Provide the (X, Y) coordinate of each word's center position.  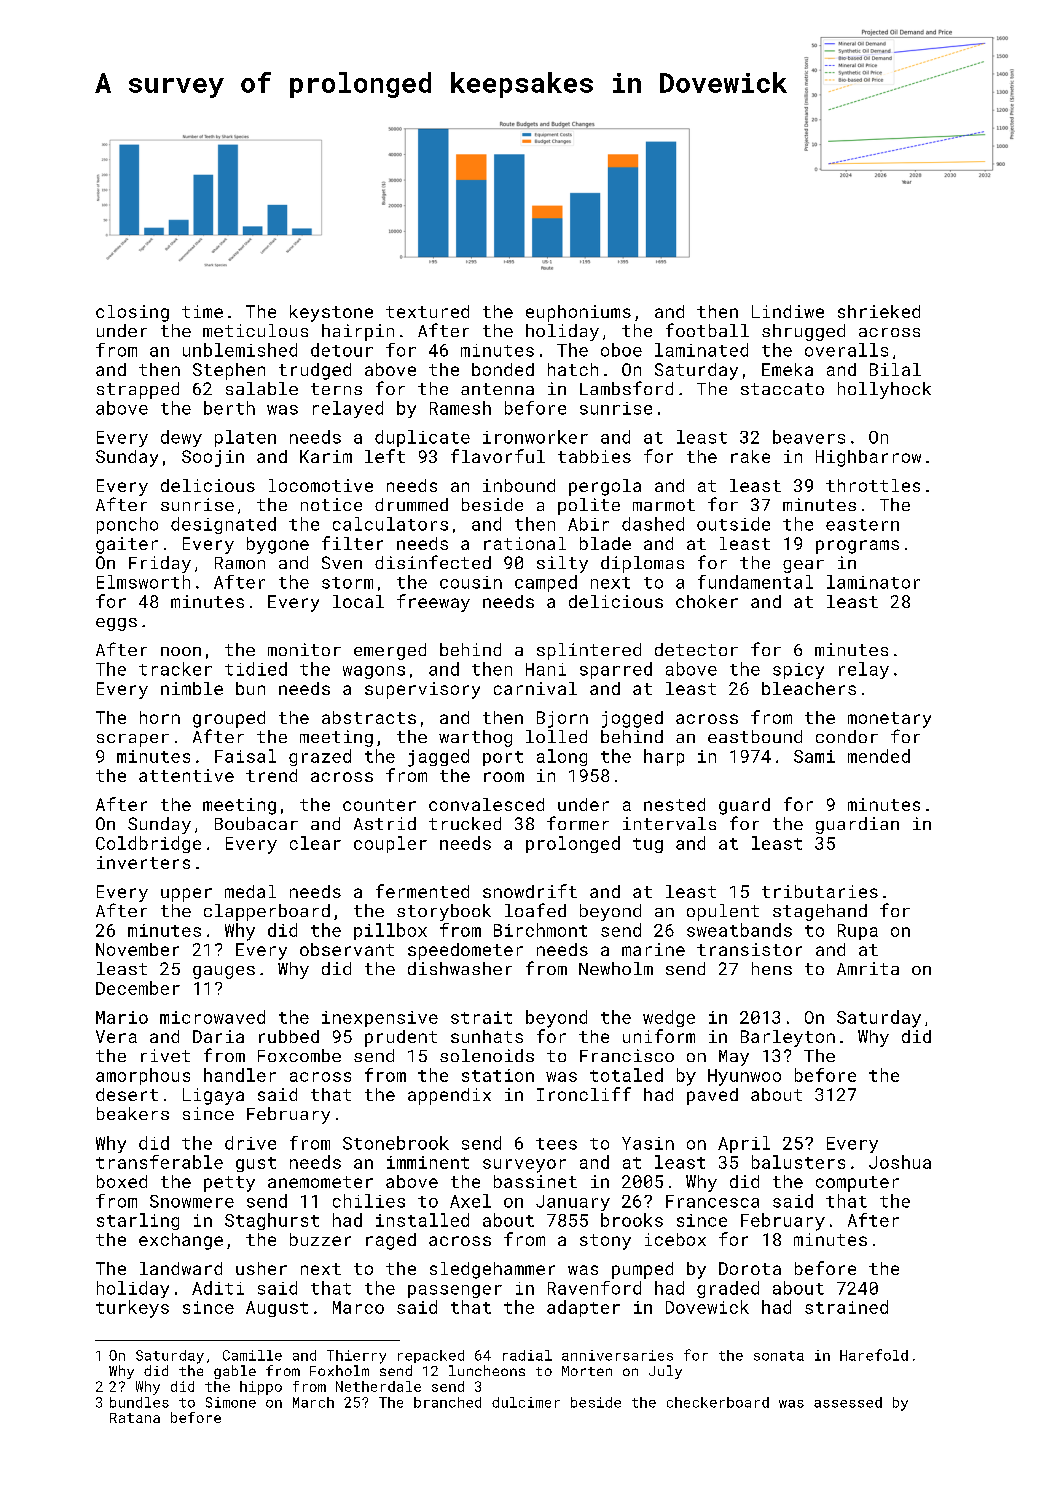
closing (132, 313)
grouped (229, 719)
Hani (546, 669)
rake (750, 456)
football (707, 330)
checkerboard (718, 1402)
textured (427, 311)
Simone (231, 1402)
